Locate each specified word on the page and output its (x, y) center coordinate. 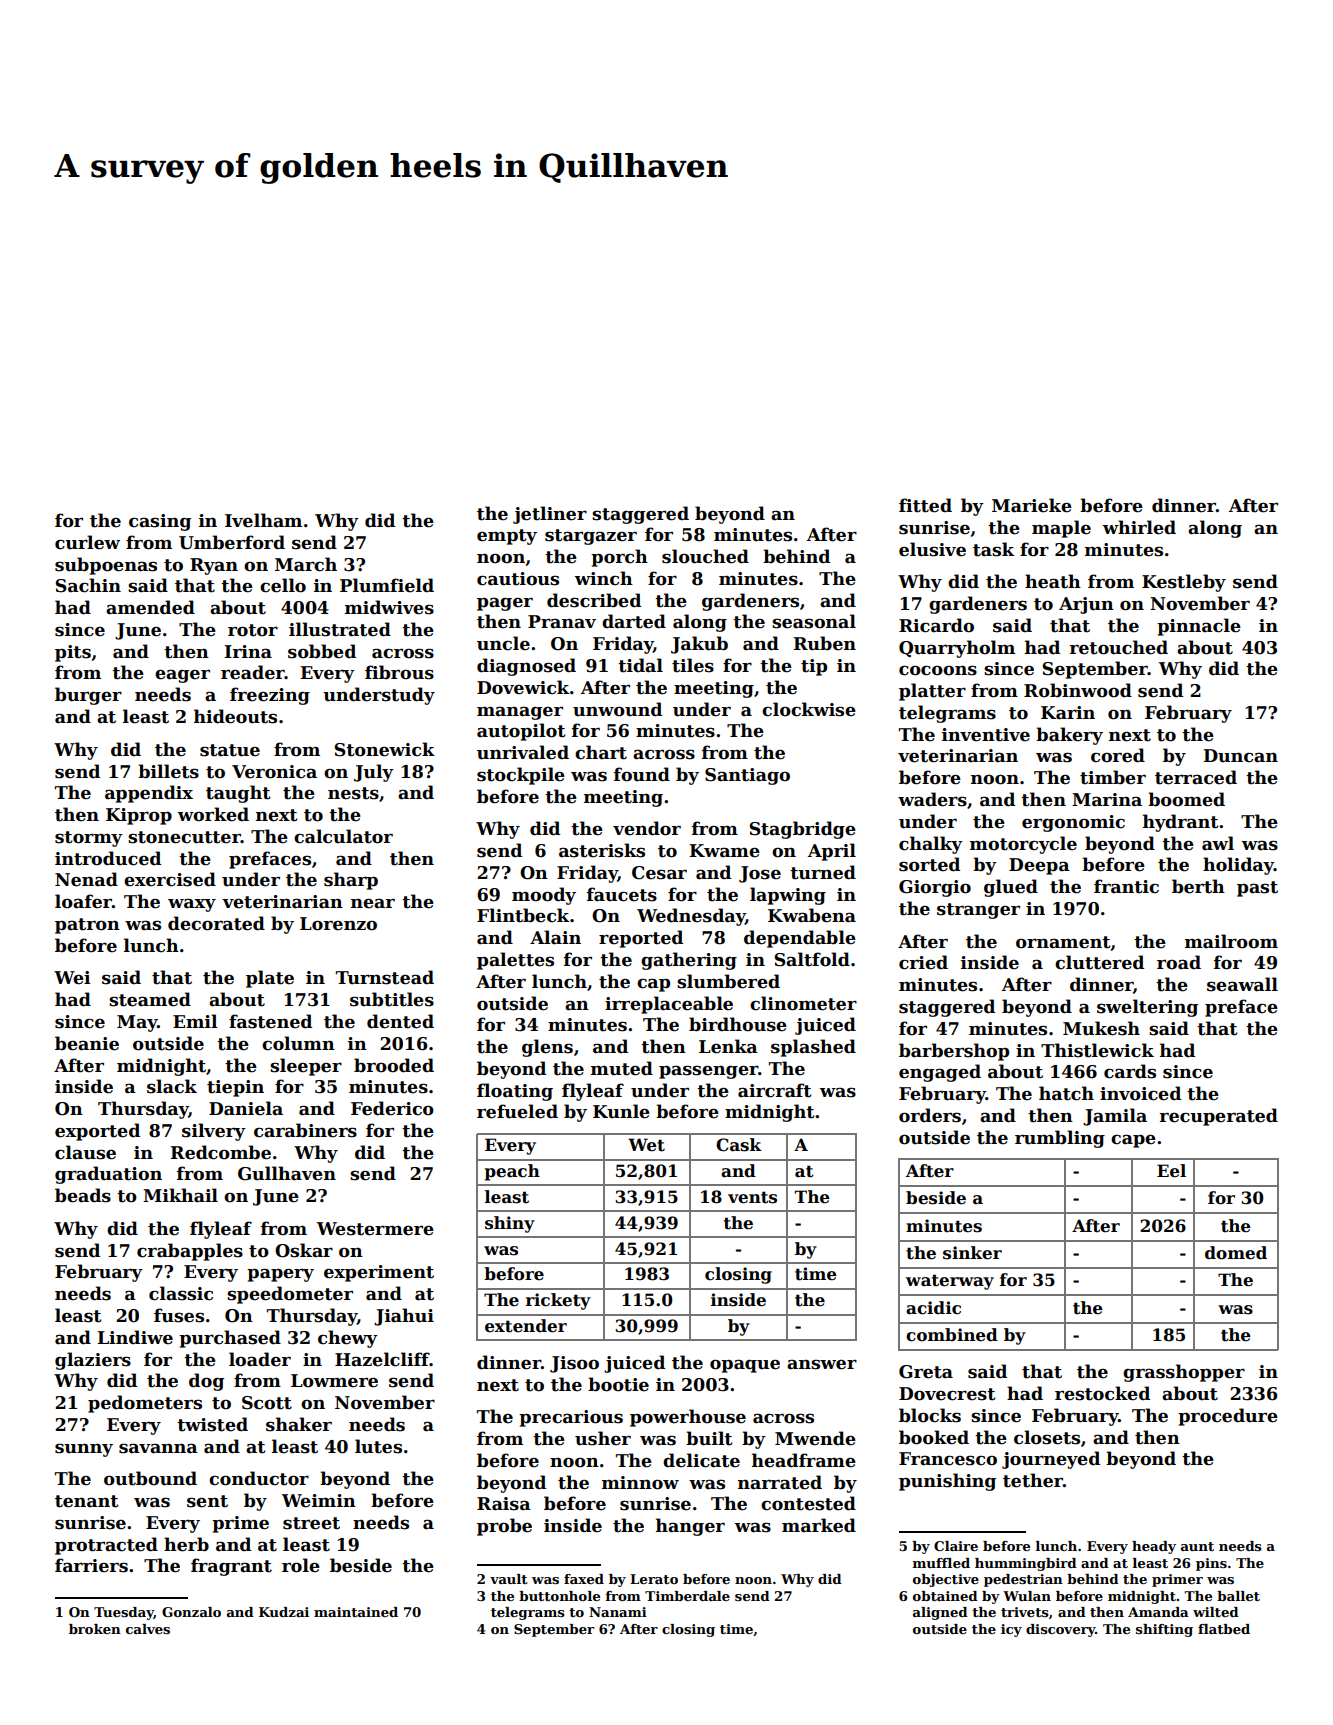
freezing (270, 696)
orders (930, 1115)
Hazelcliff (382, 1359)
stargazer (591, 537)
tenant (86, 1501)
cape (1133, 1141)
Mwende (815, 1438)
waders (932, 799)
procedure (1228, 1417)
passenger (708, 1072)
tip (814, 667)
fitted (925, 505)
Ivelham (263, 520)
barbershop (954, 1052)
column (298, 1043)
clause (85, 1152)
